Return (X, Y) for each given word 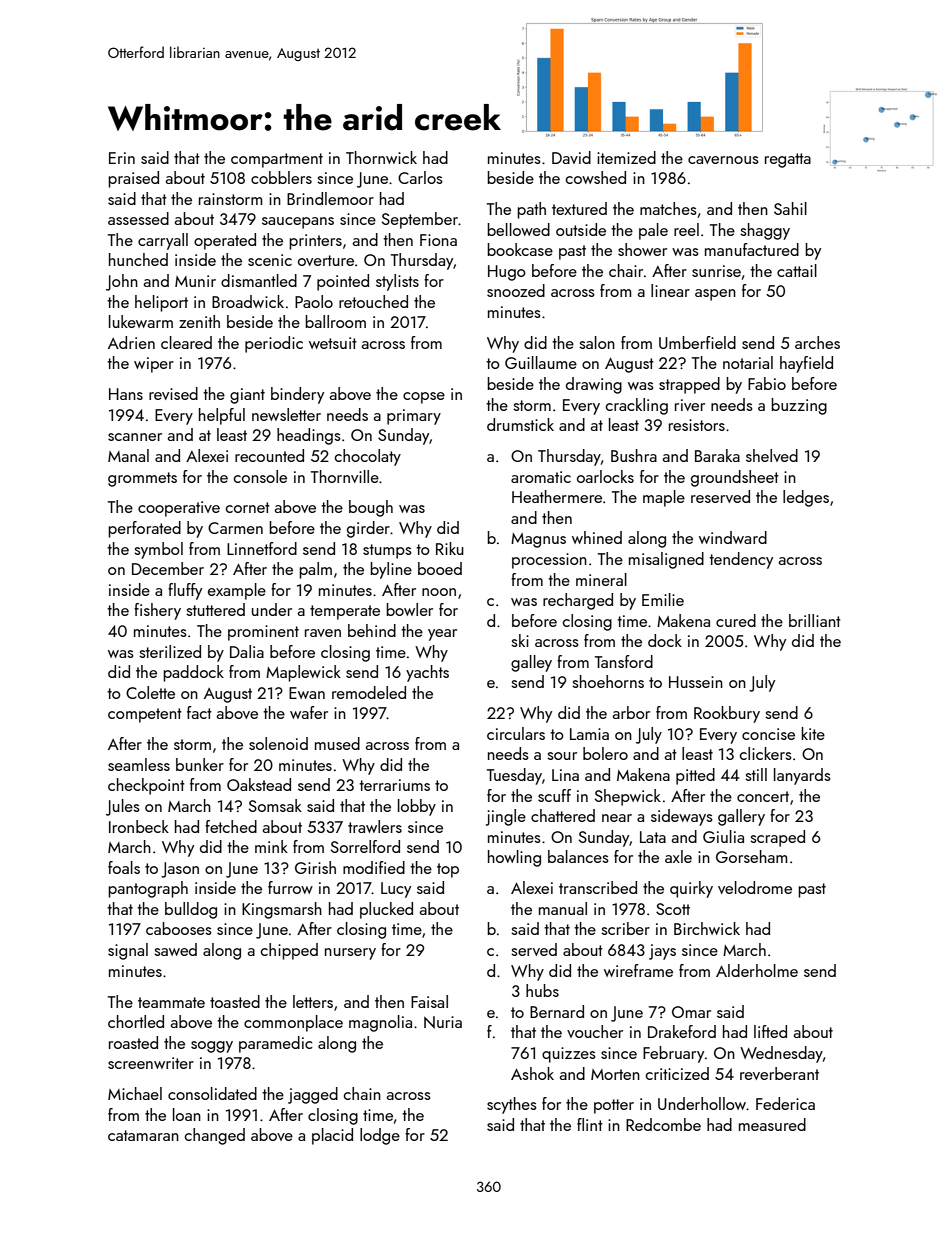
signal (128, 951)
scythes (512, 1105)
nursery (350, 954)
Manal (128, 455)
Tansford (624, 661)
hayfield (806, 364)
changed (215, 1136)
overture (326, 260)
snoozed (516, 290)
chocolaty (368, 457)
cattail (797, 270)
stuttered (215, 609)
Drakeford (682, 1031)
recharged (578, 601)
